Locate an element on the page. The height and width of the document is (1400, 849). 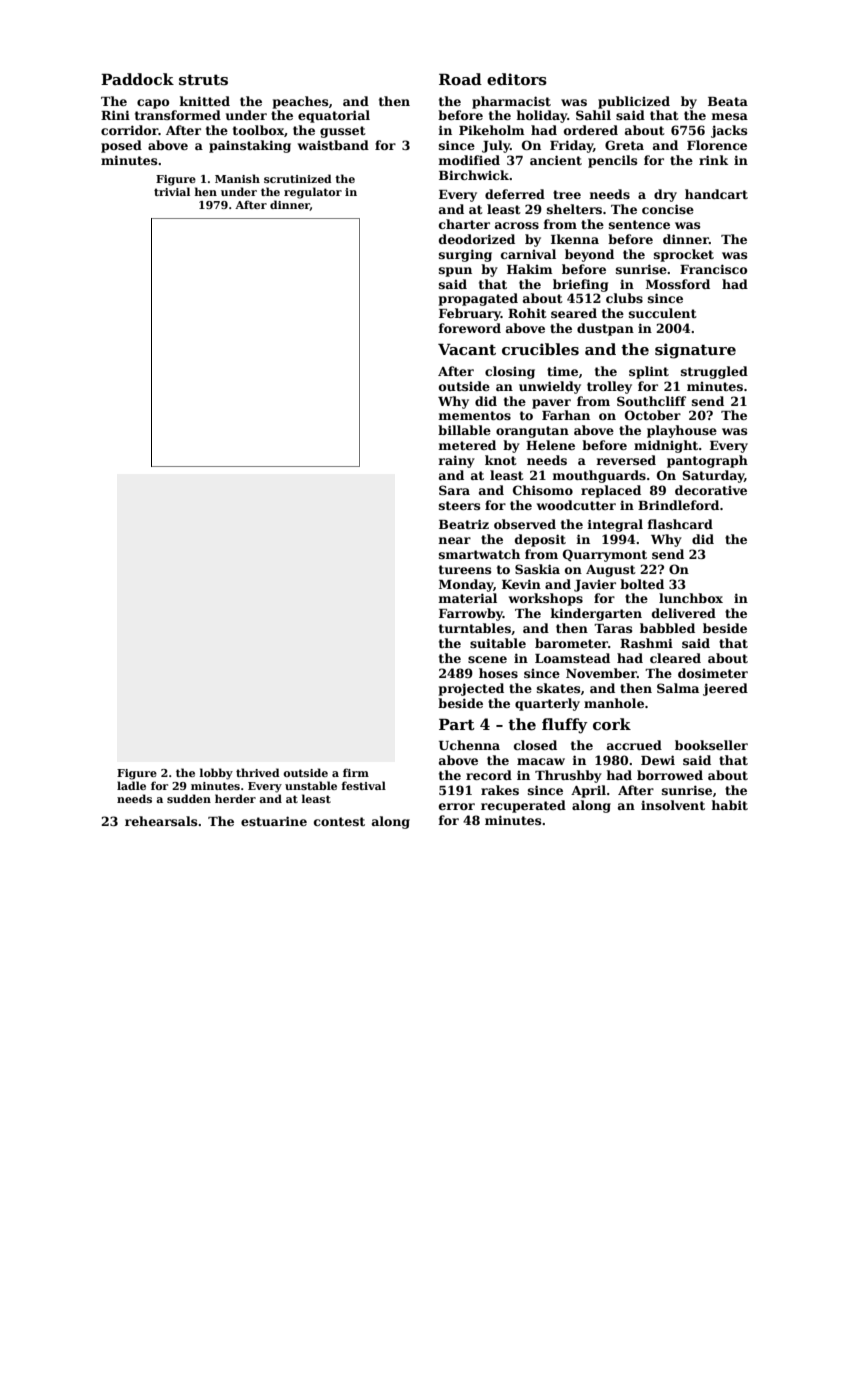
editors is located at coordinates (517, 79).
